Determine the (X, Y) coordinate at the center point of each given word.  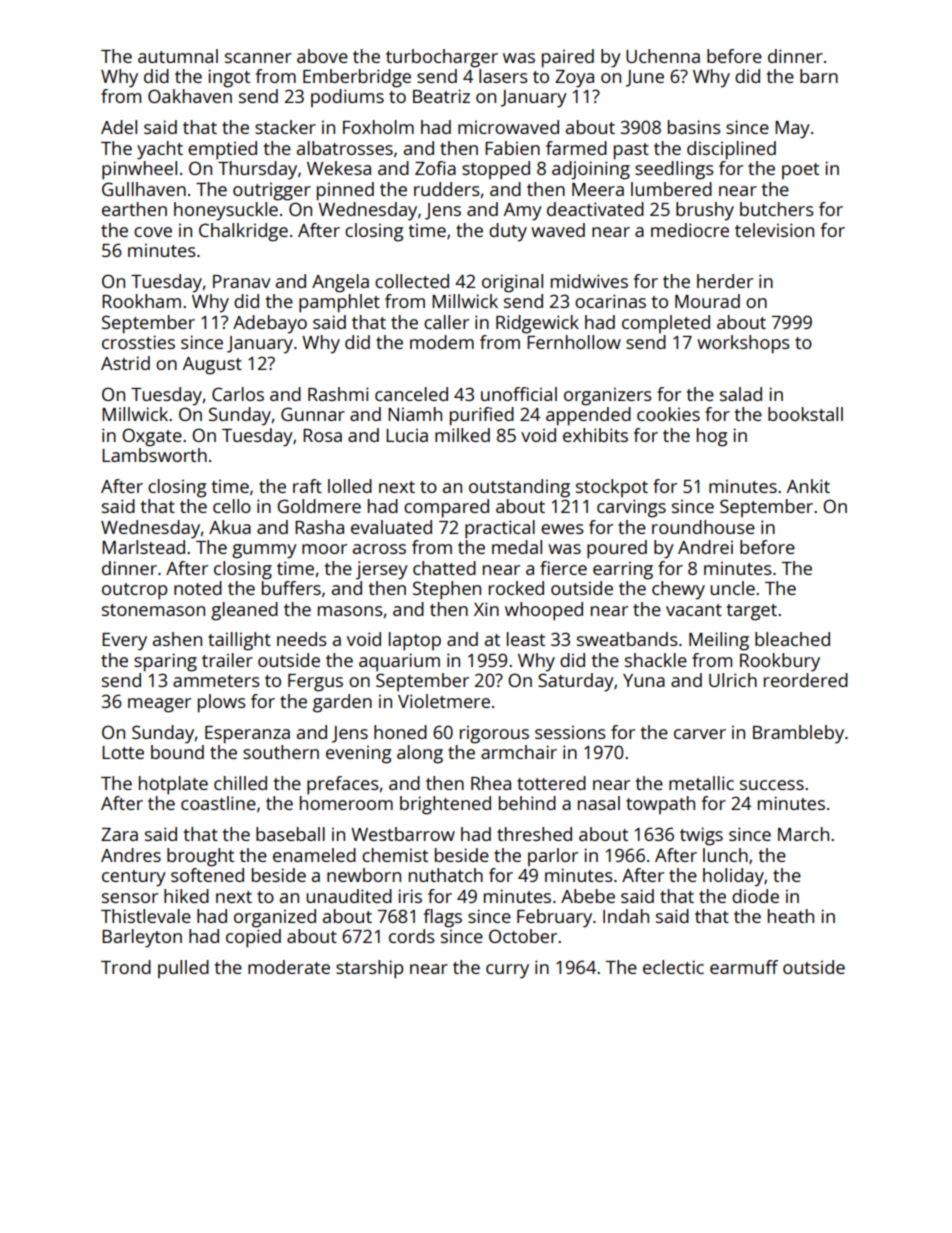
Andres (131, 855)
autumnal (178, 56)
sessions (570, 732)
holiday (733, 877)
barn (819, 76)
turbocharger (442, 58)
